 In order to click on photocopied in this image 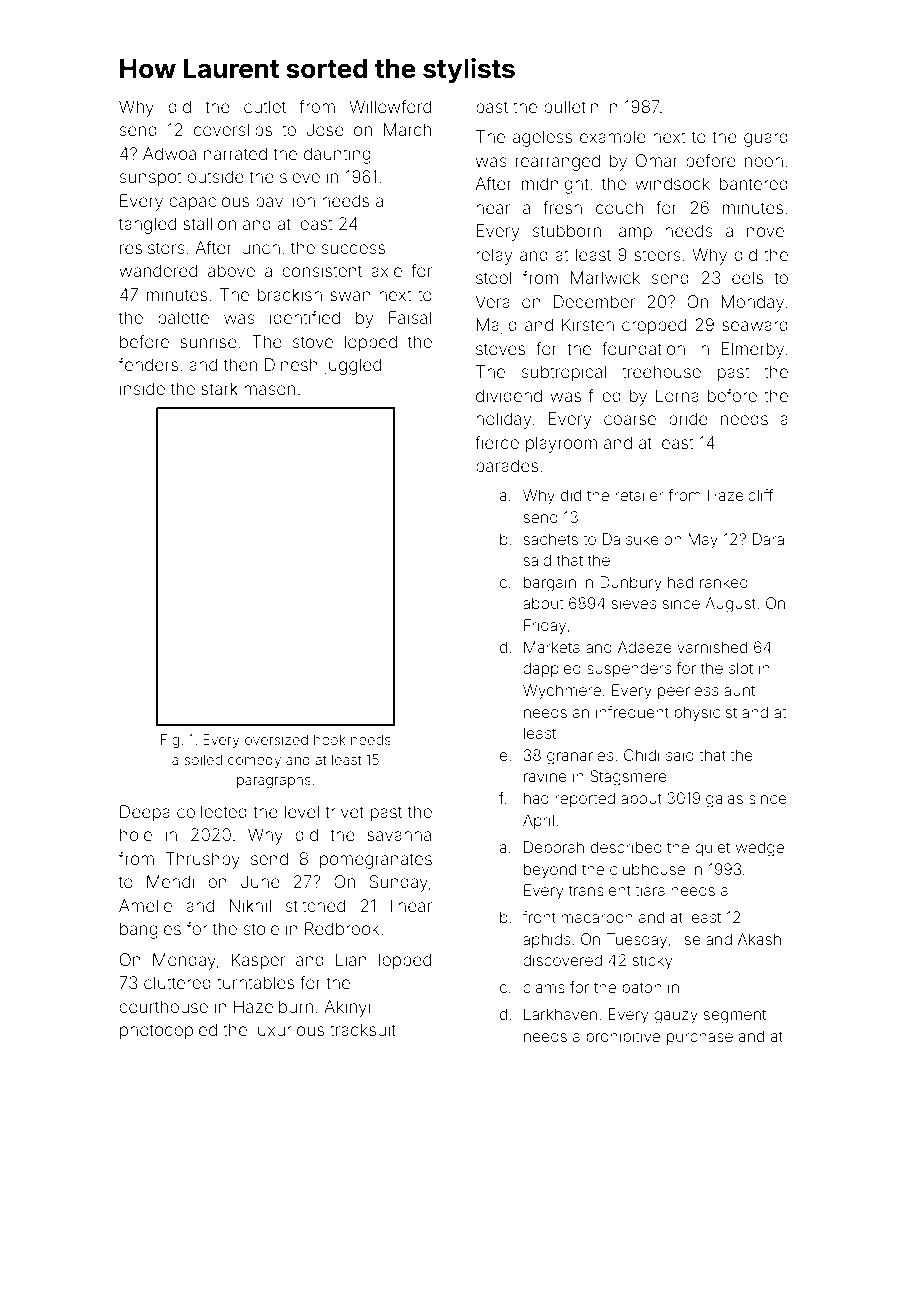, I will do `click(168, 1031)`.
